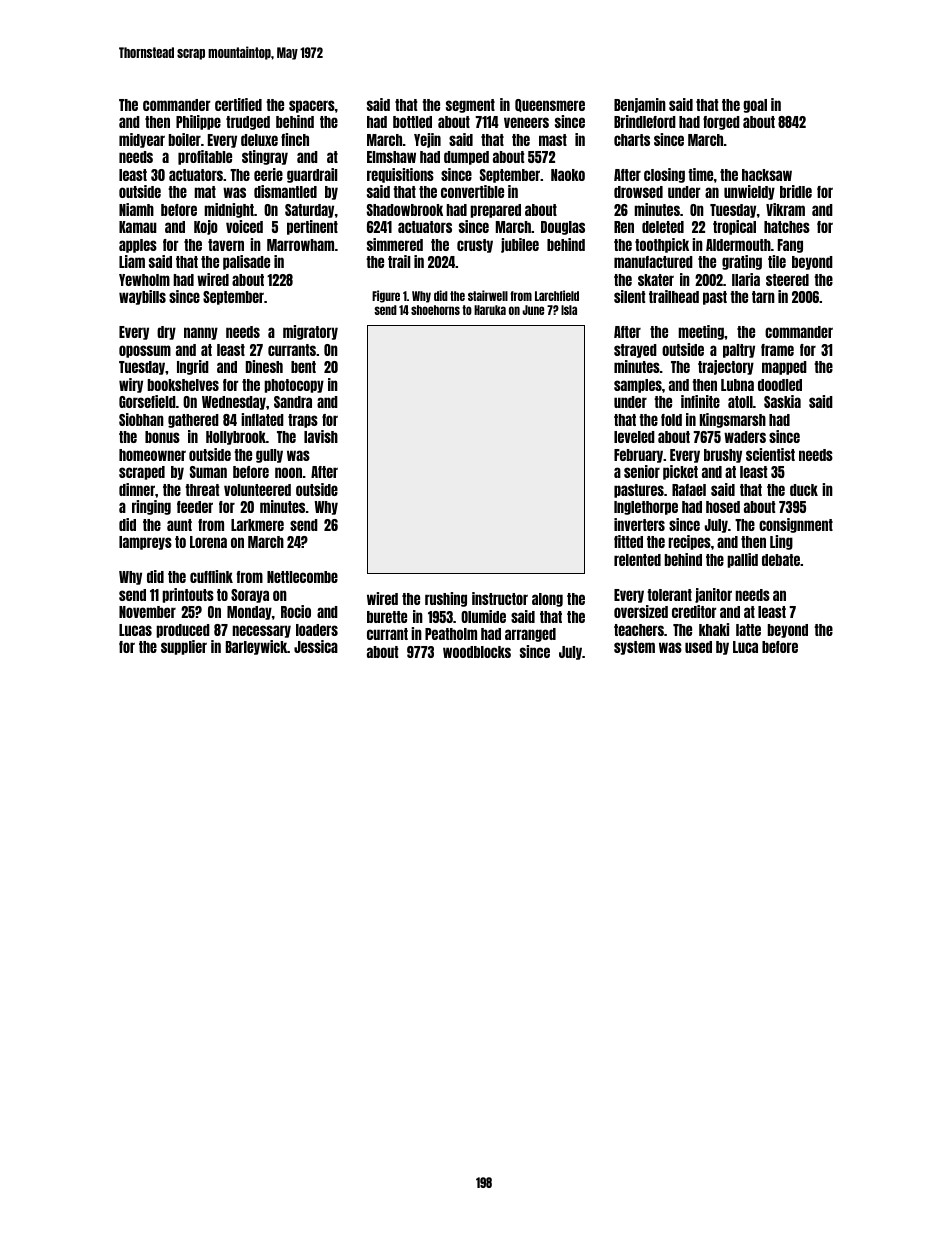 The height and width of the screenshot is (1233, 952). I want to click on Niamh, so click(136, 209).
